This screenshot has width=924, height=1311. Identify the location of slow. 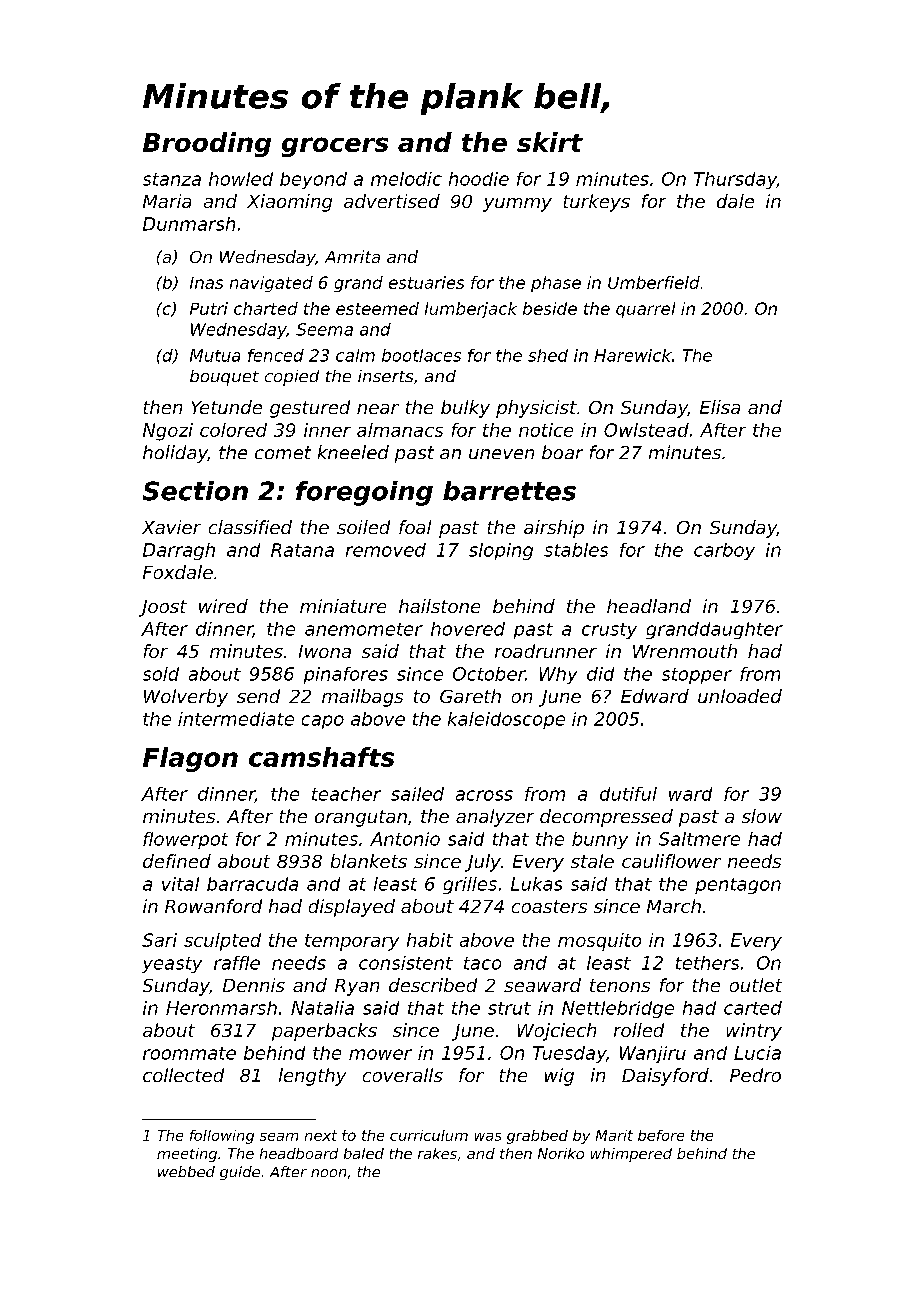
(762, 816).
